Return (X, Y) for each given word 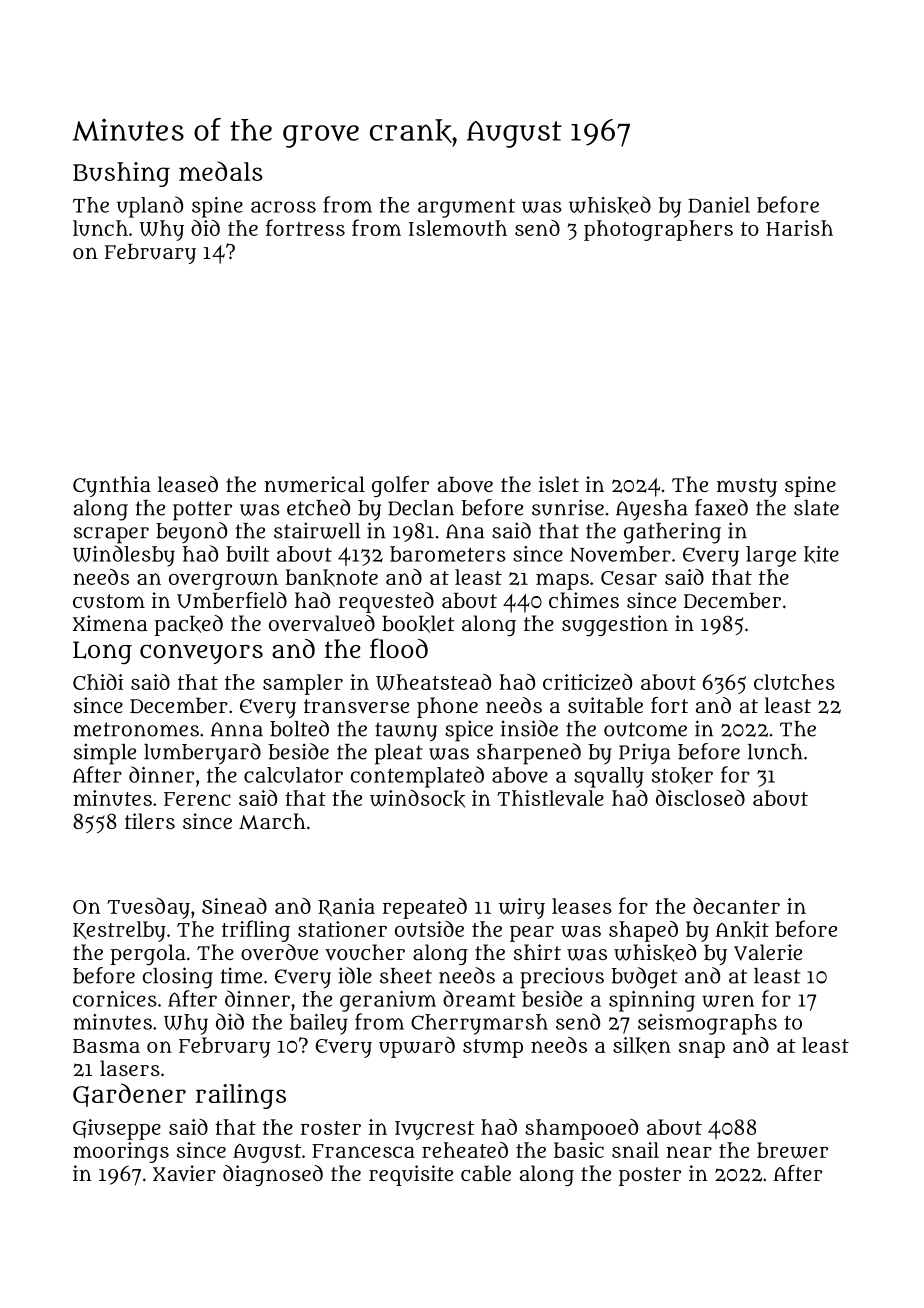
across (283, 207)
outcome (645, 729)
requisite (411, 1175)
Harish (799, 228)
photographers (658, 230)
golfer (400, 486)
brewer (792, 1150)
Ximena (110, 623)
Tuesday (148, 908)
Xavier (184, 1173)
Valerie (768, 952)
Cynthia (112, 486)
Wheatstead (433, 682)
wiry (522, 908)
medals (221, 171)
